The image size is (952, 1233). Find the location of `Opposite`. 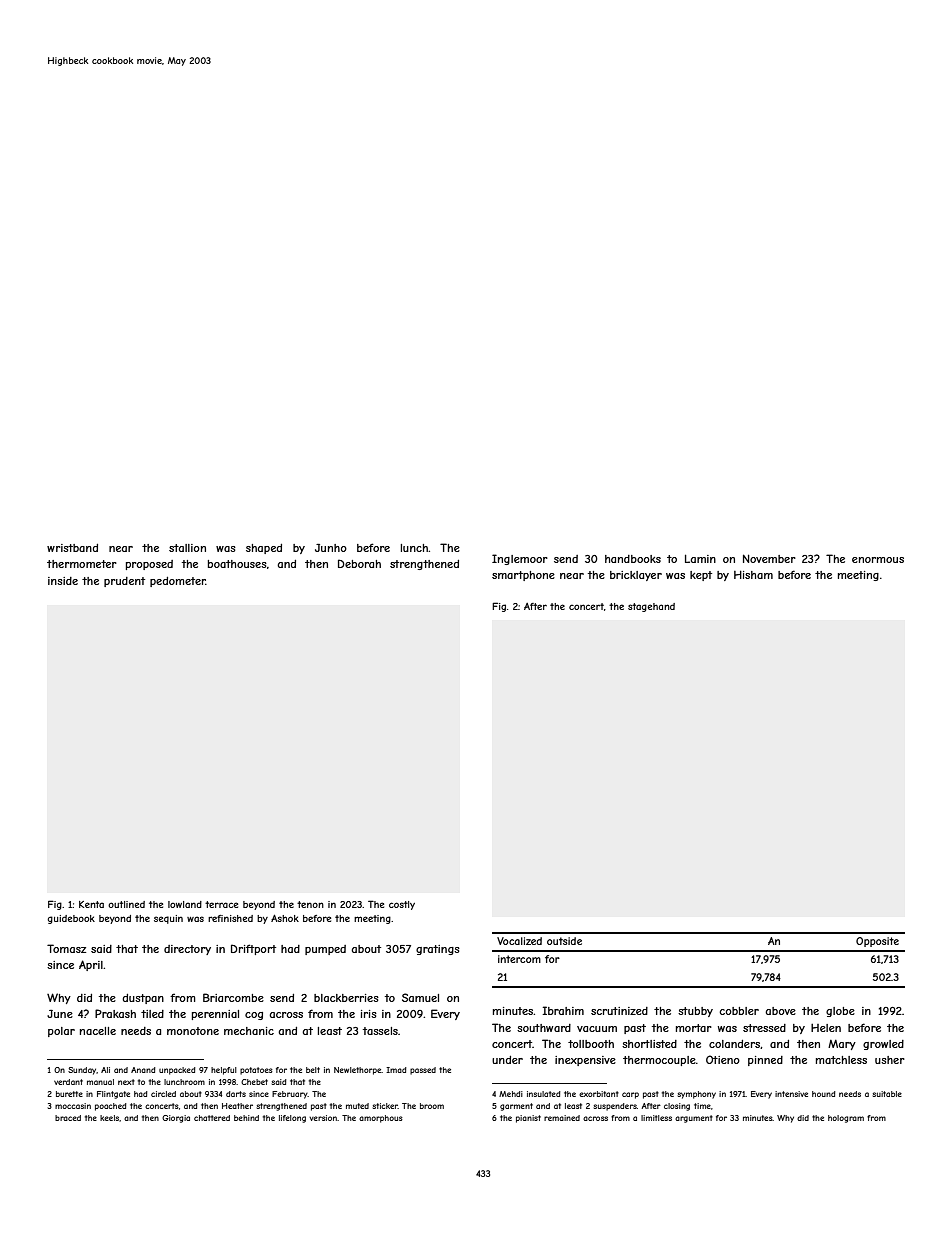

Opposite is located at coordinates (877, 942).
